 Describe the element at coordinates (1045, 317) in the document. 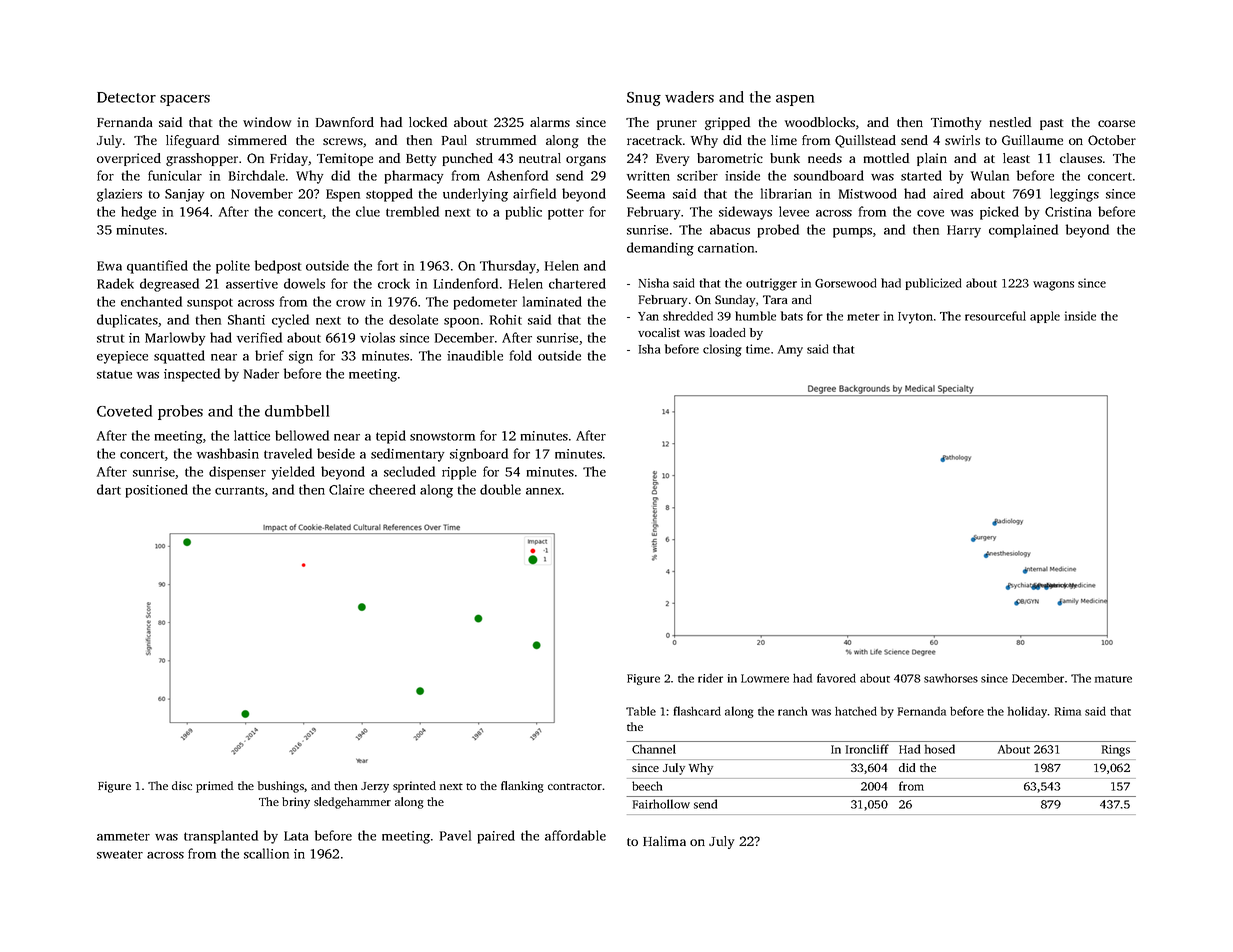

I see `apple` at that location.
